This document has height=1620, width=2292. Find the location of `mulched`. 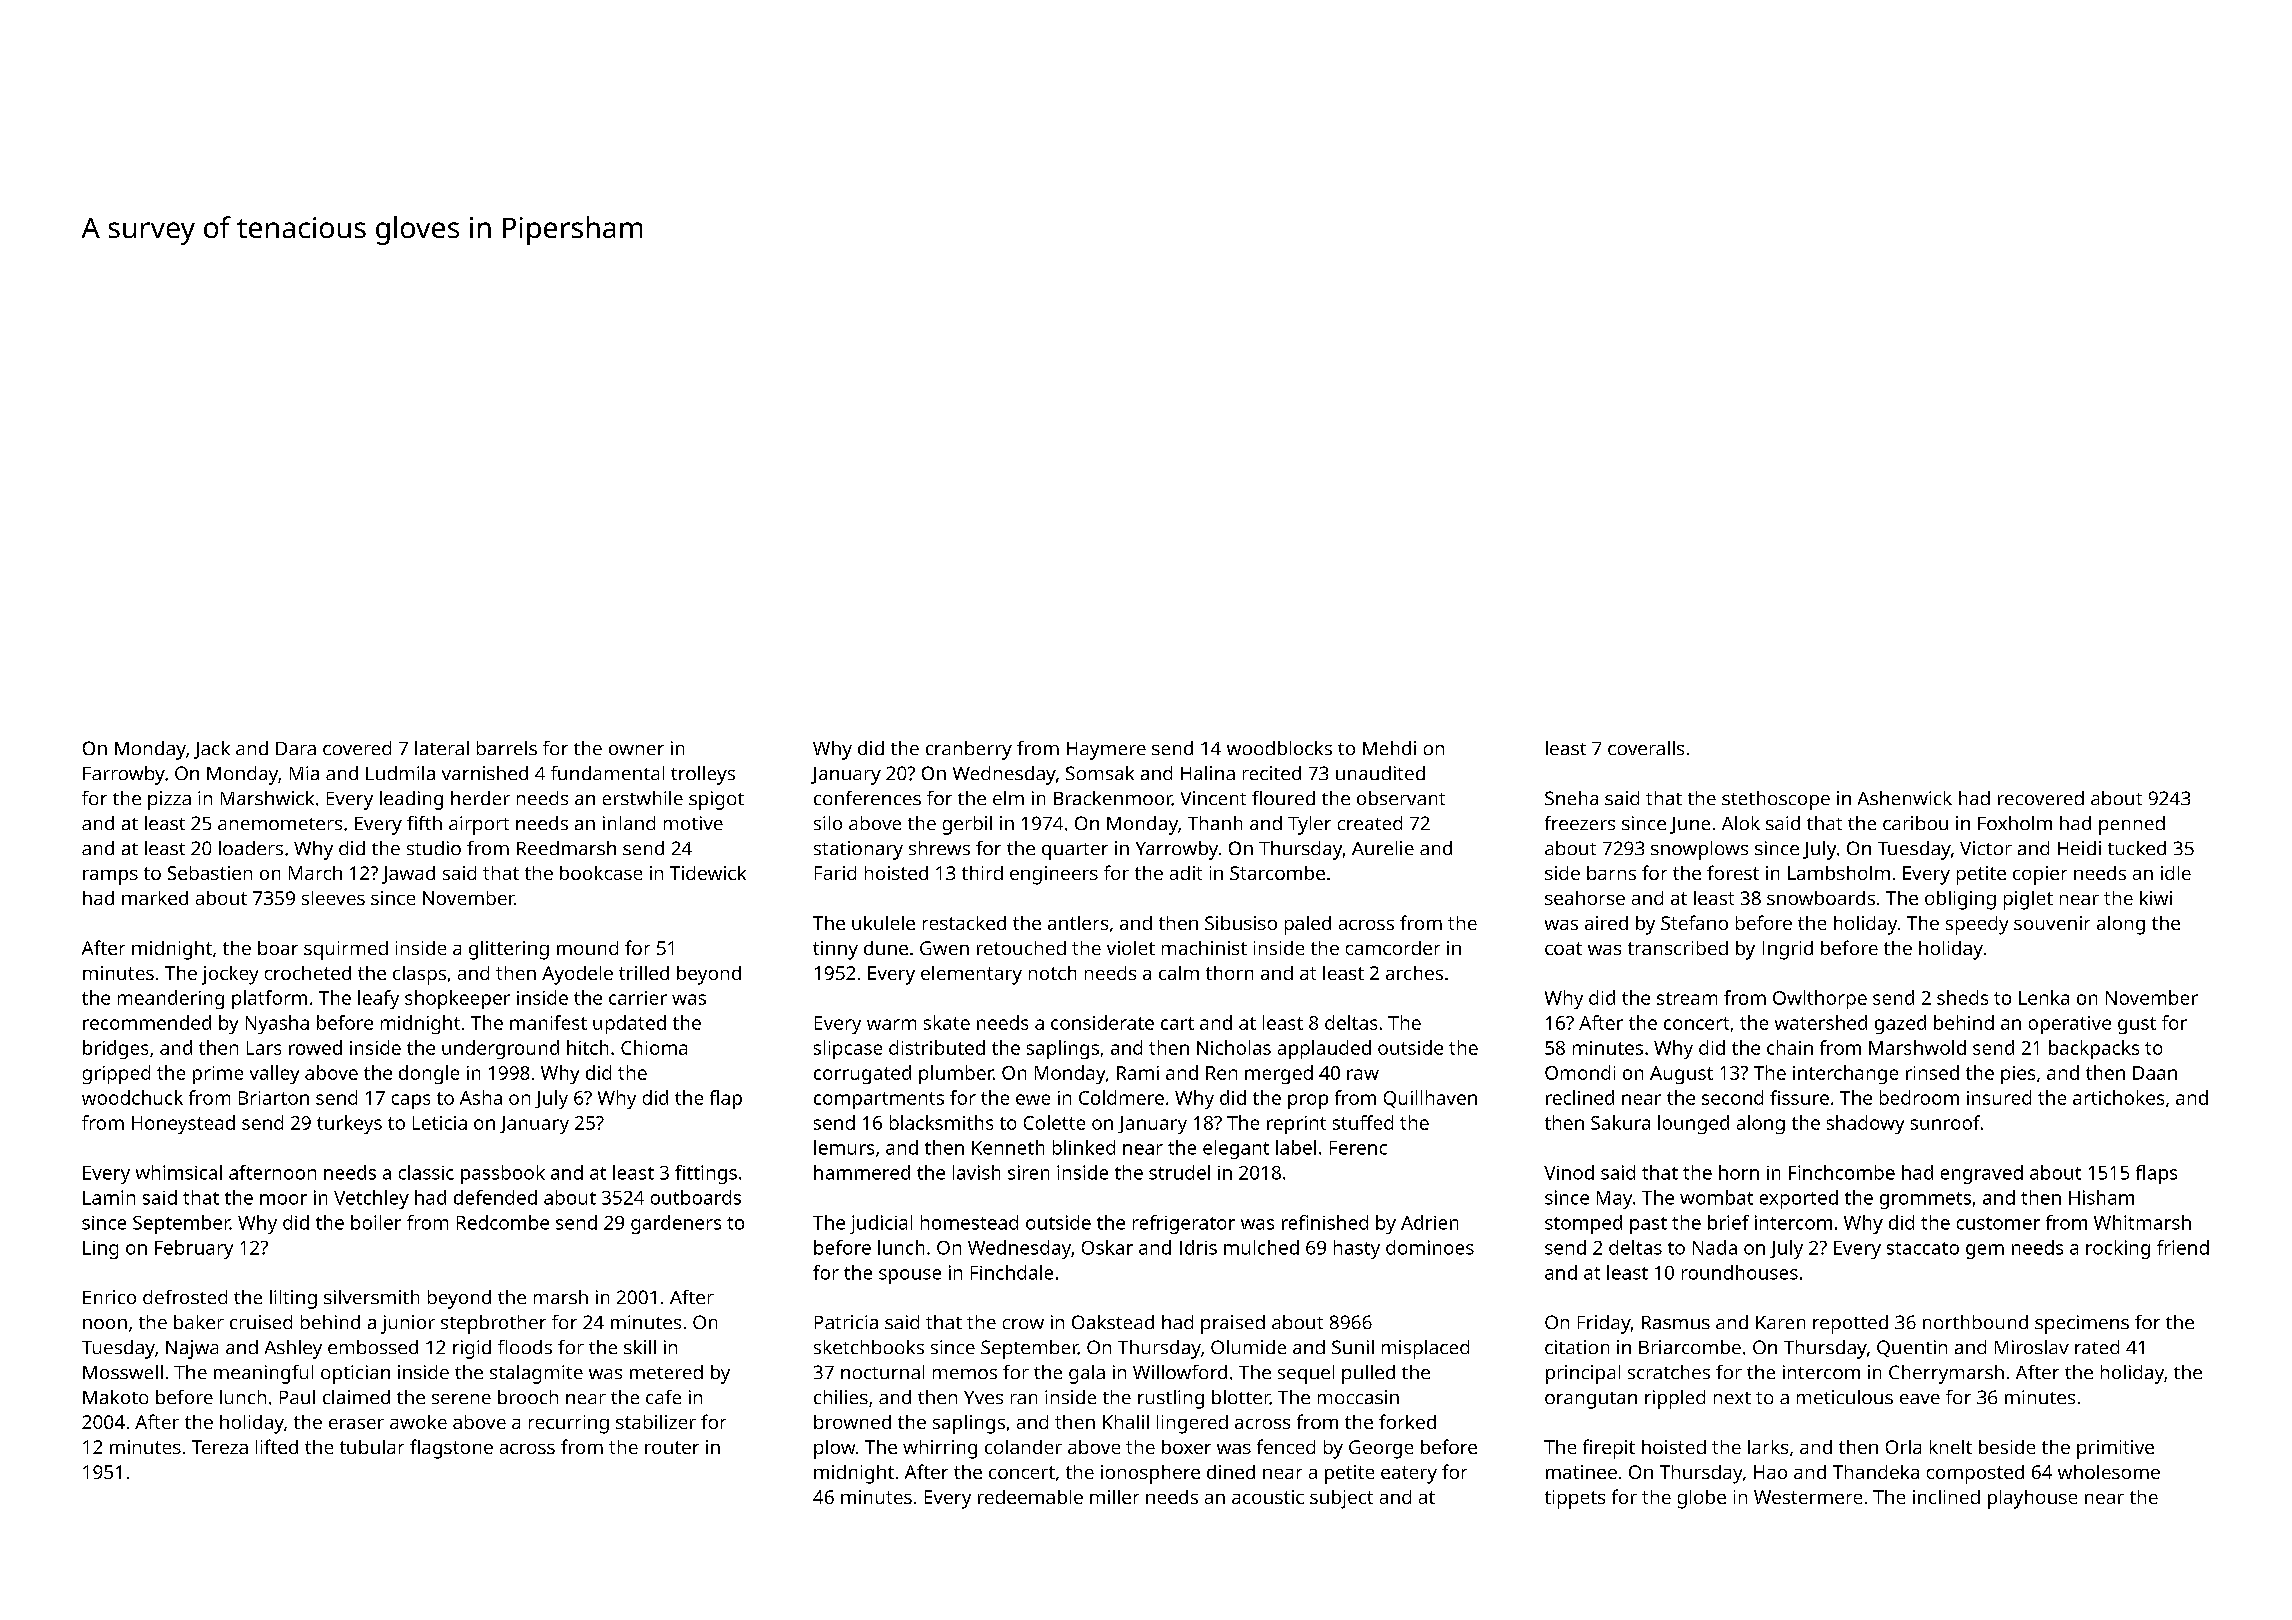

mulched is located at coordinates (1261, 1247).
